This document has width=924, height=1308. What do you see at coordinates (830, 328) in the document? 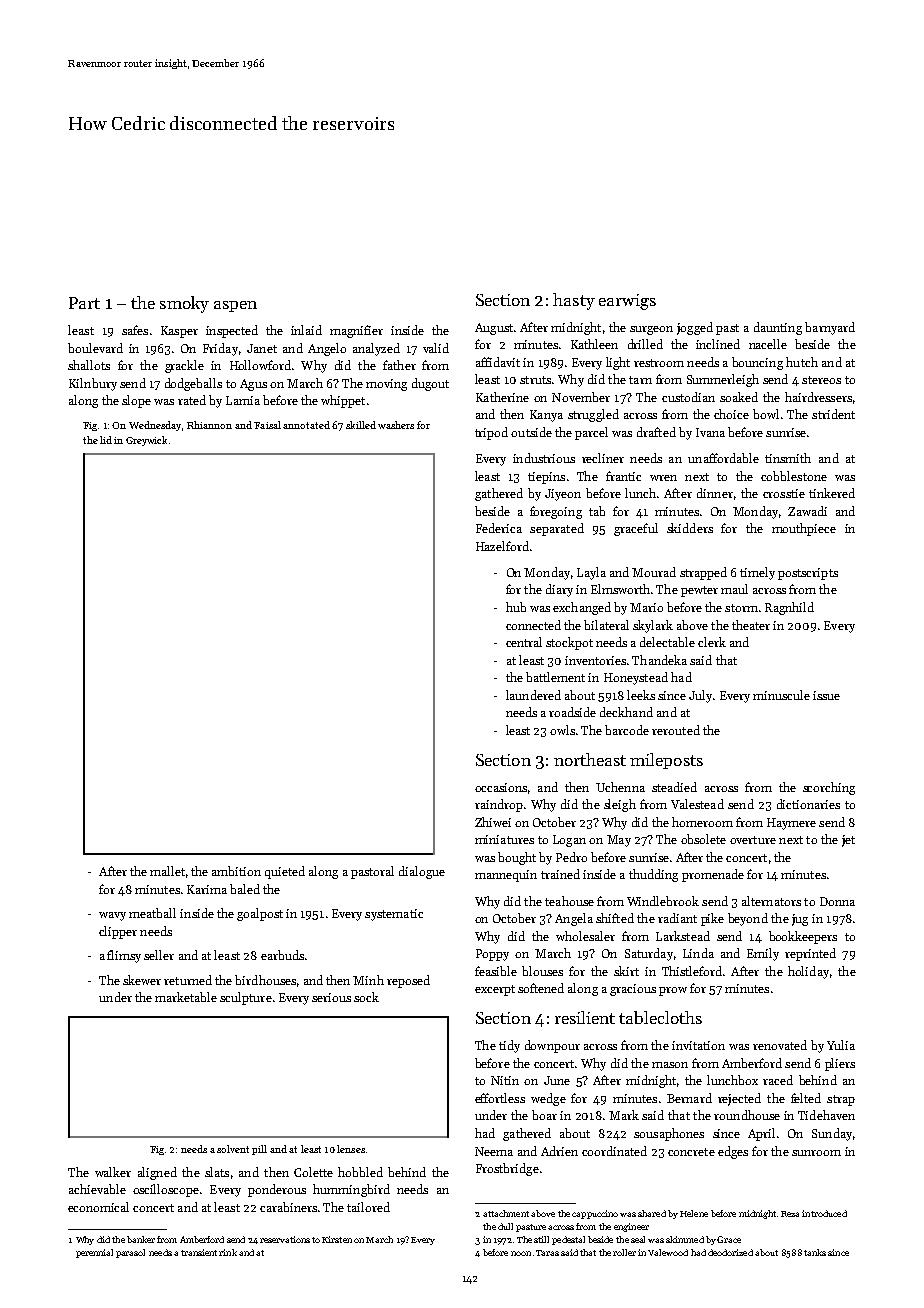
I see `barnyard` at bounding box center [830, 328].
